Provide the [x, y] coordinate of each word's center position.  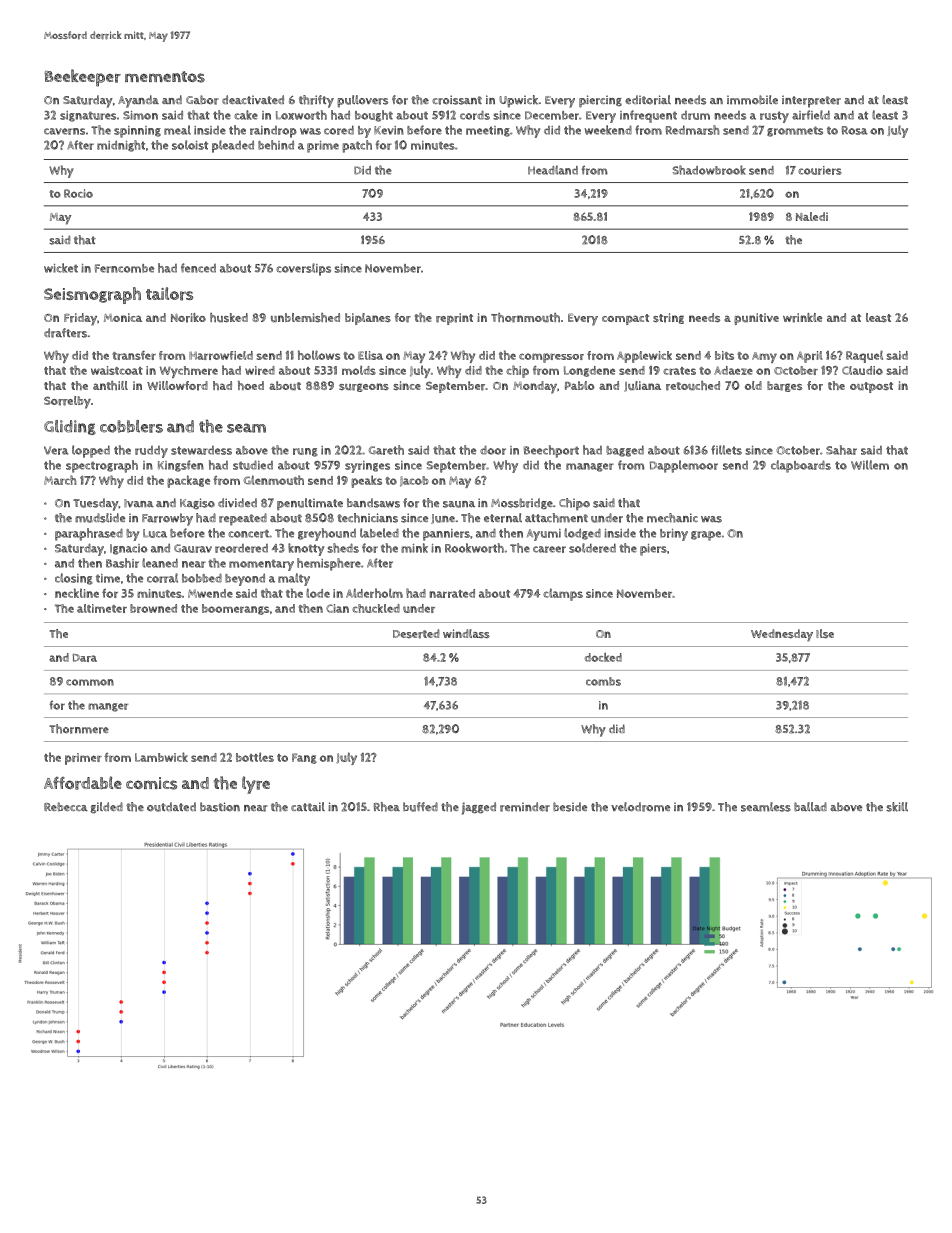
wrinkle [802, 318]
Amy [764, 357]
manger [108, 707]
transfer [134, 355]
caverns [64, 131]
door [493, 450]
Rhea [387, 807]
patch [357, 146]
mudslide [100, 518]
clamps [563, 594]
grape [706, 536]
